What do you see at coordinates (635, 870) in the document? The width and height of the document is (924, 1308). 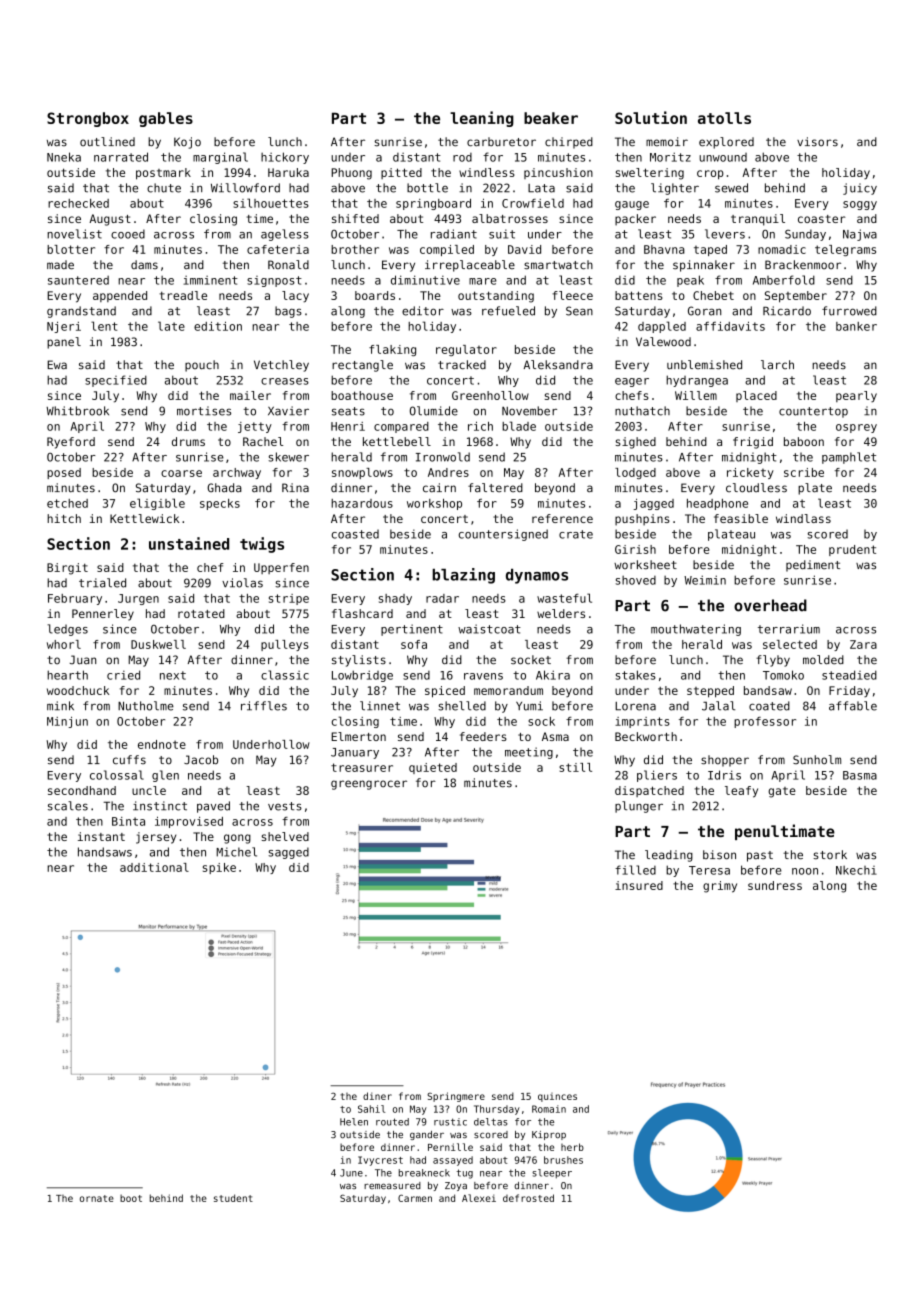 I see `filled` at bounding box center [635, 870].
